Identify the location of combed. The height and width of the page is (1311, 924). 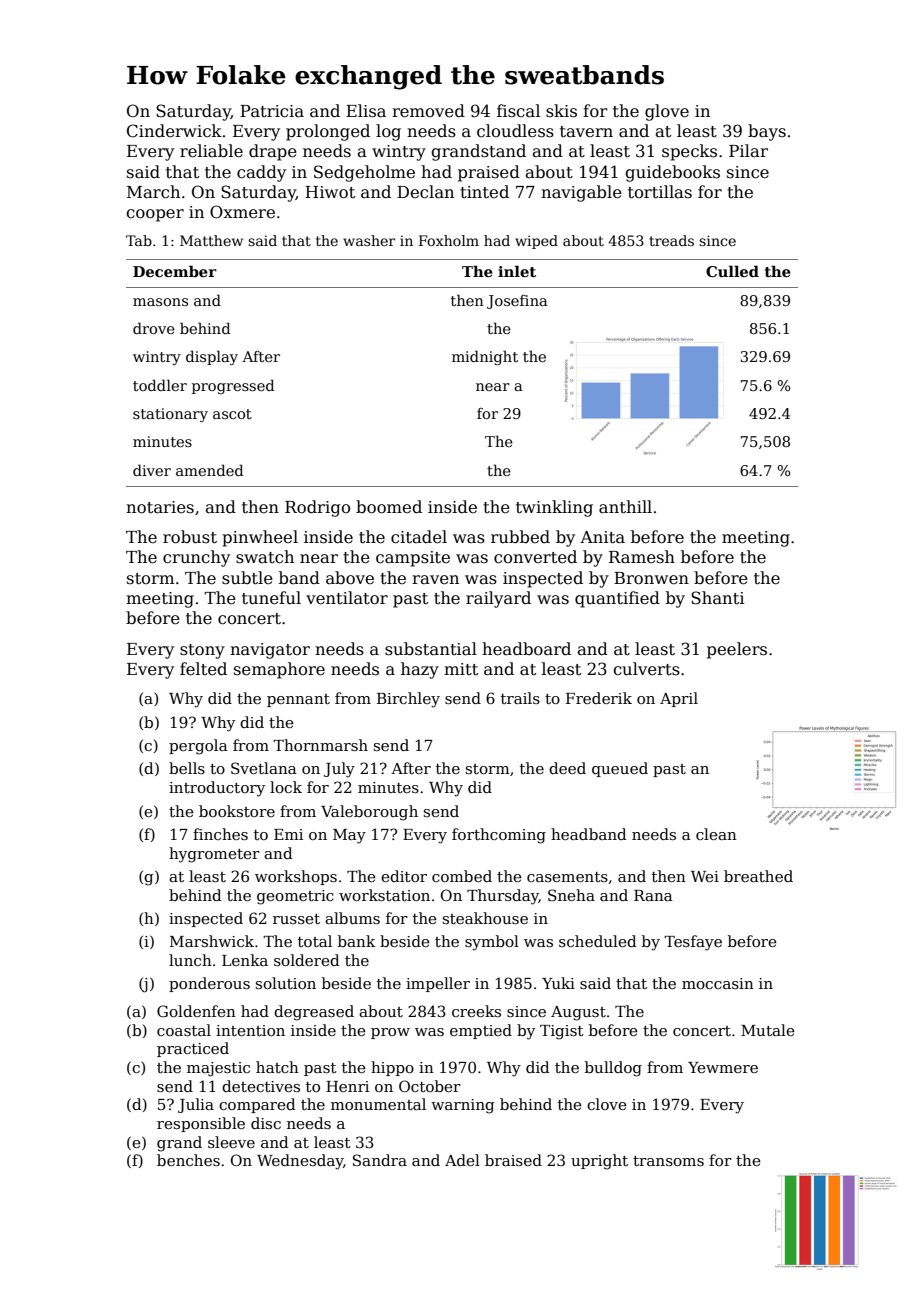
(462, 876).
